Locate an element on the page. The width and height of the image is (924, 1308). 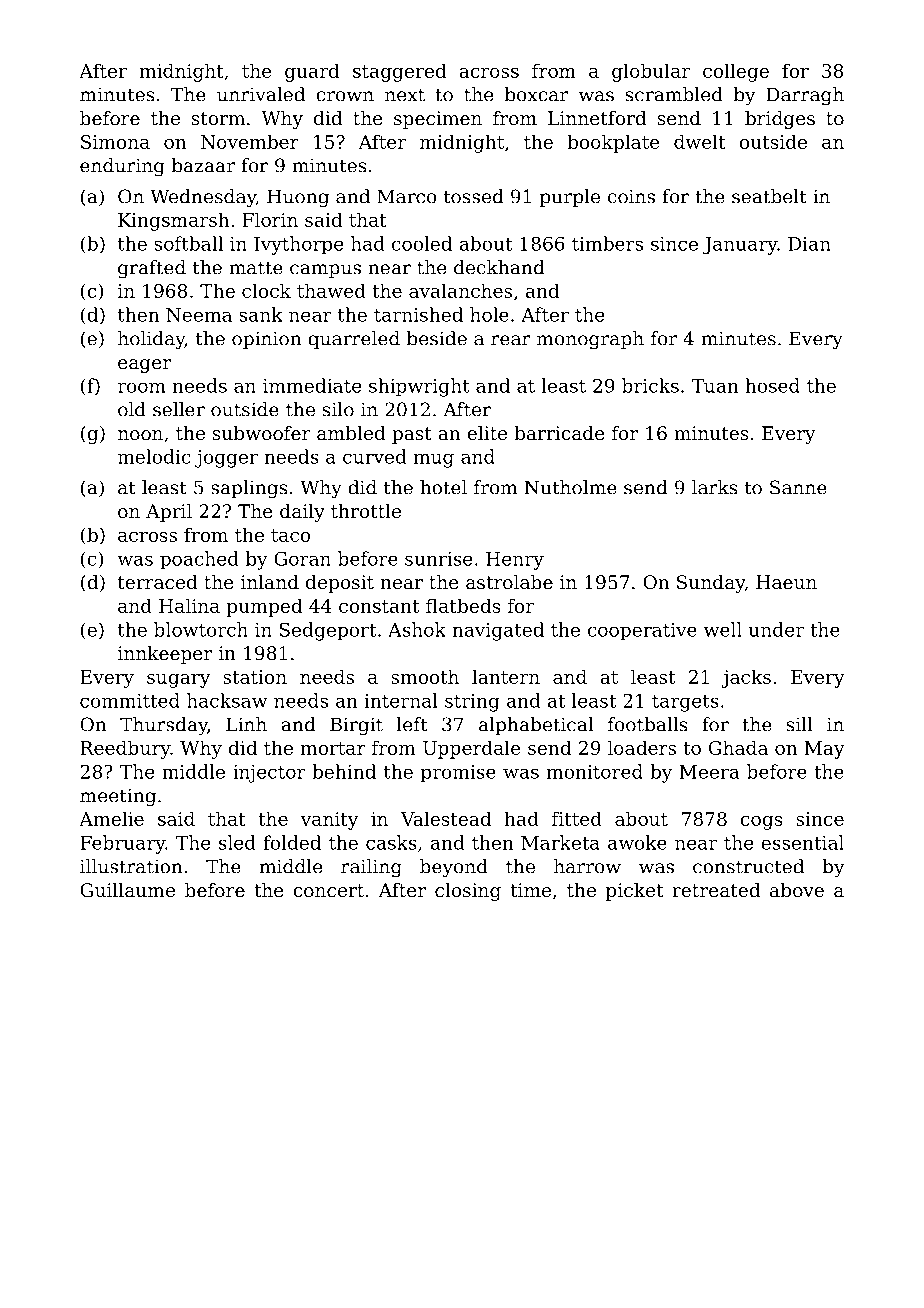
hotel is located at coordinates (443, 487).
